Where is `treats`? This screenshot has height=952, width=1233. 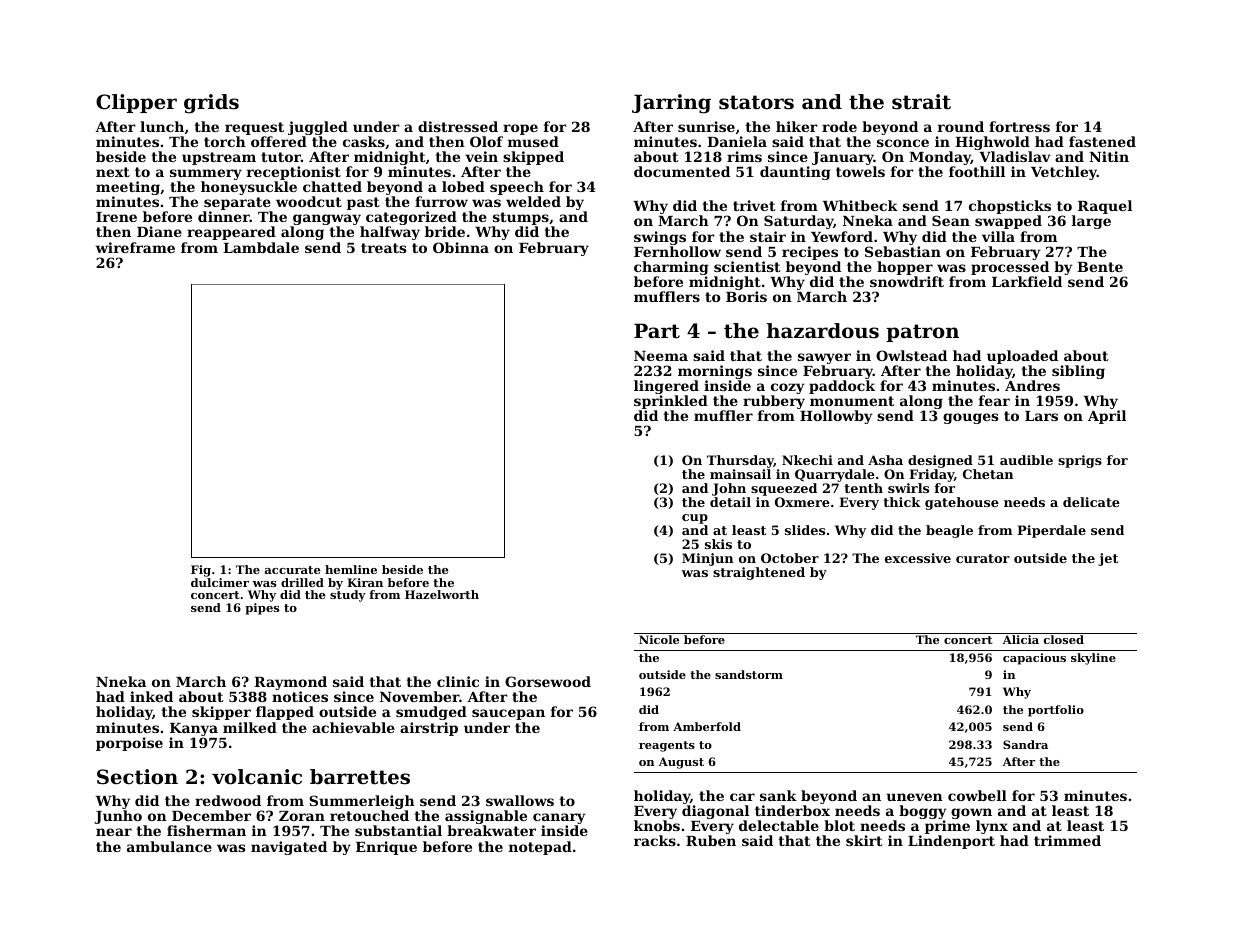 treats is located at coordinates (384, 248).
